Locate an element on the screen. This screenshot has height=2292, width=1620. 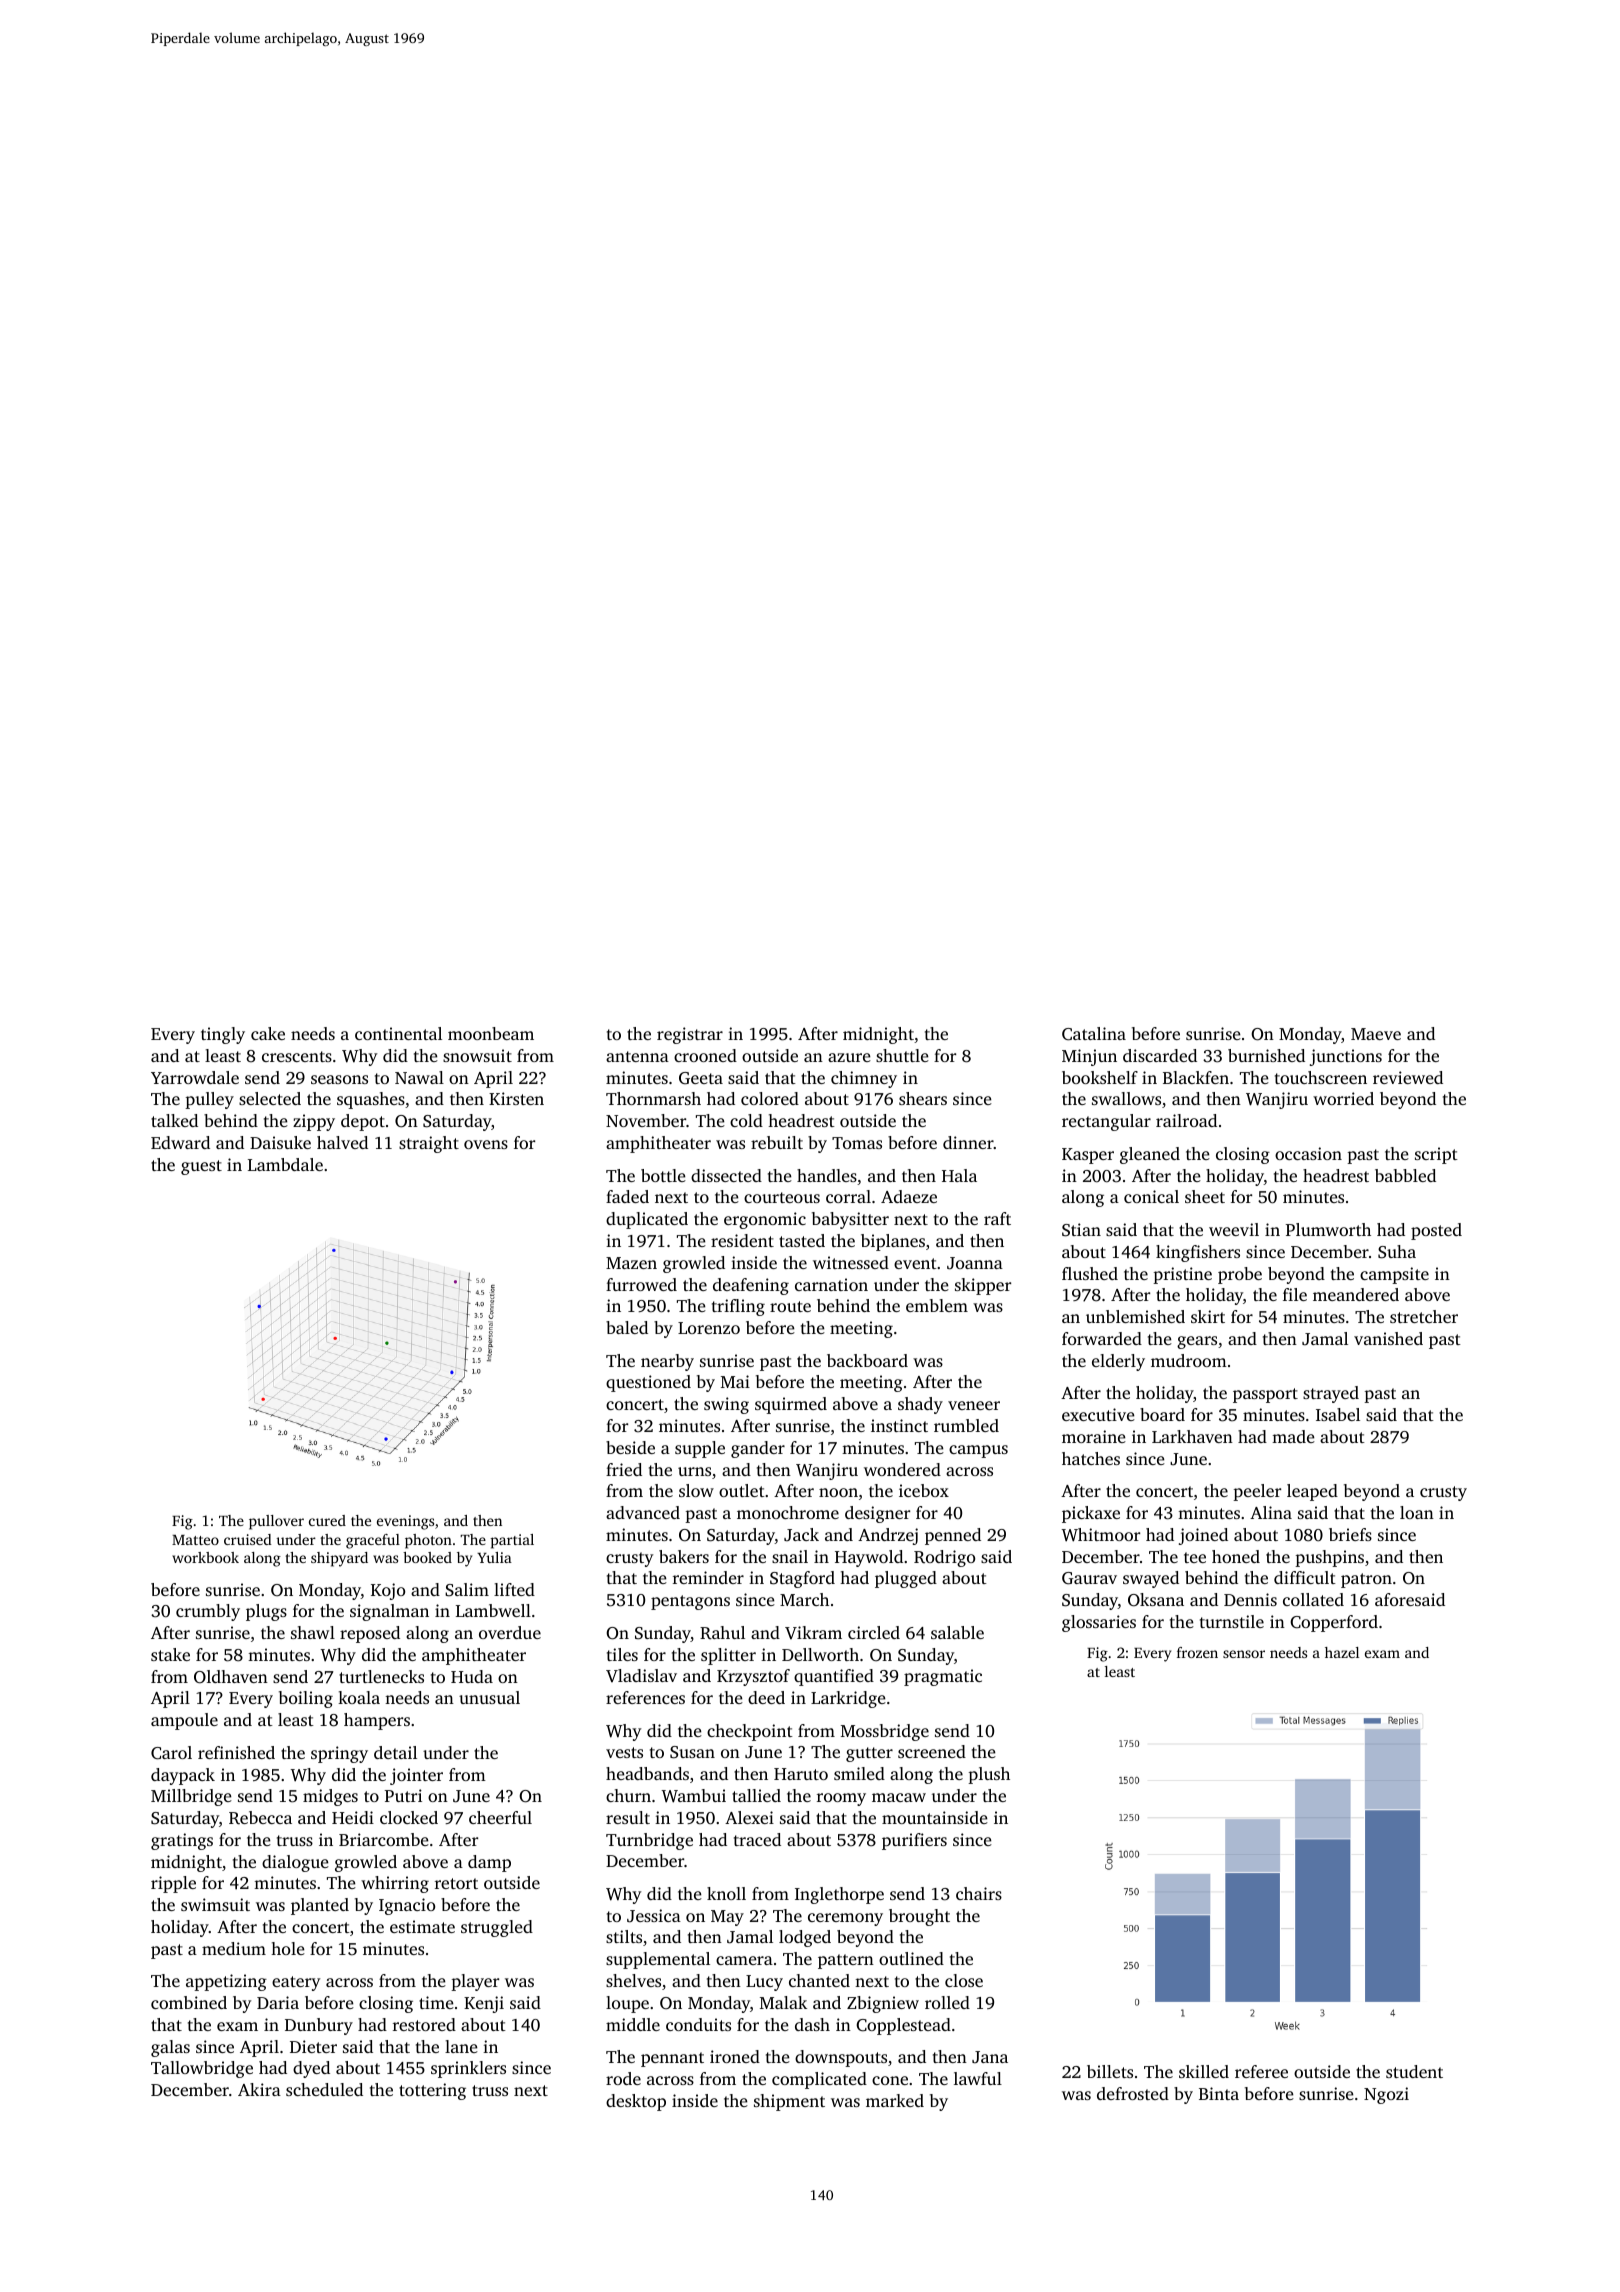
brought is located at coordinates (919, 1917).
